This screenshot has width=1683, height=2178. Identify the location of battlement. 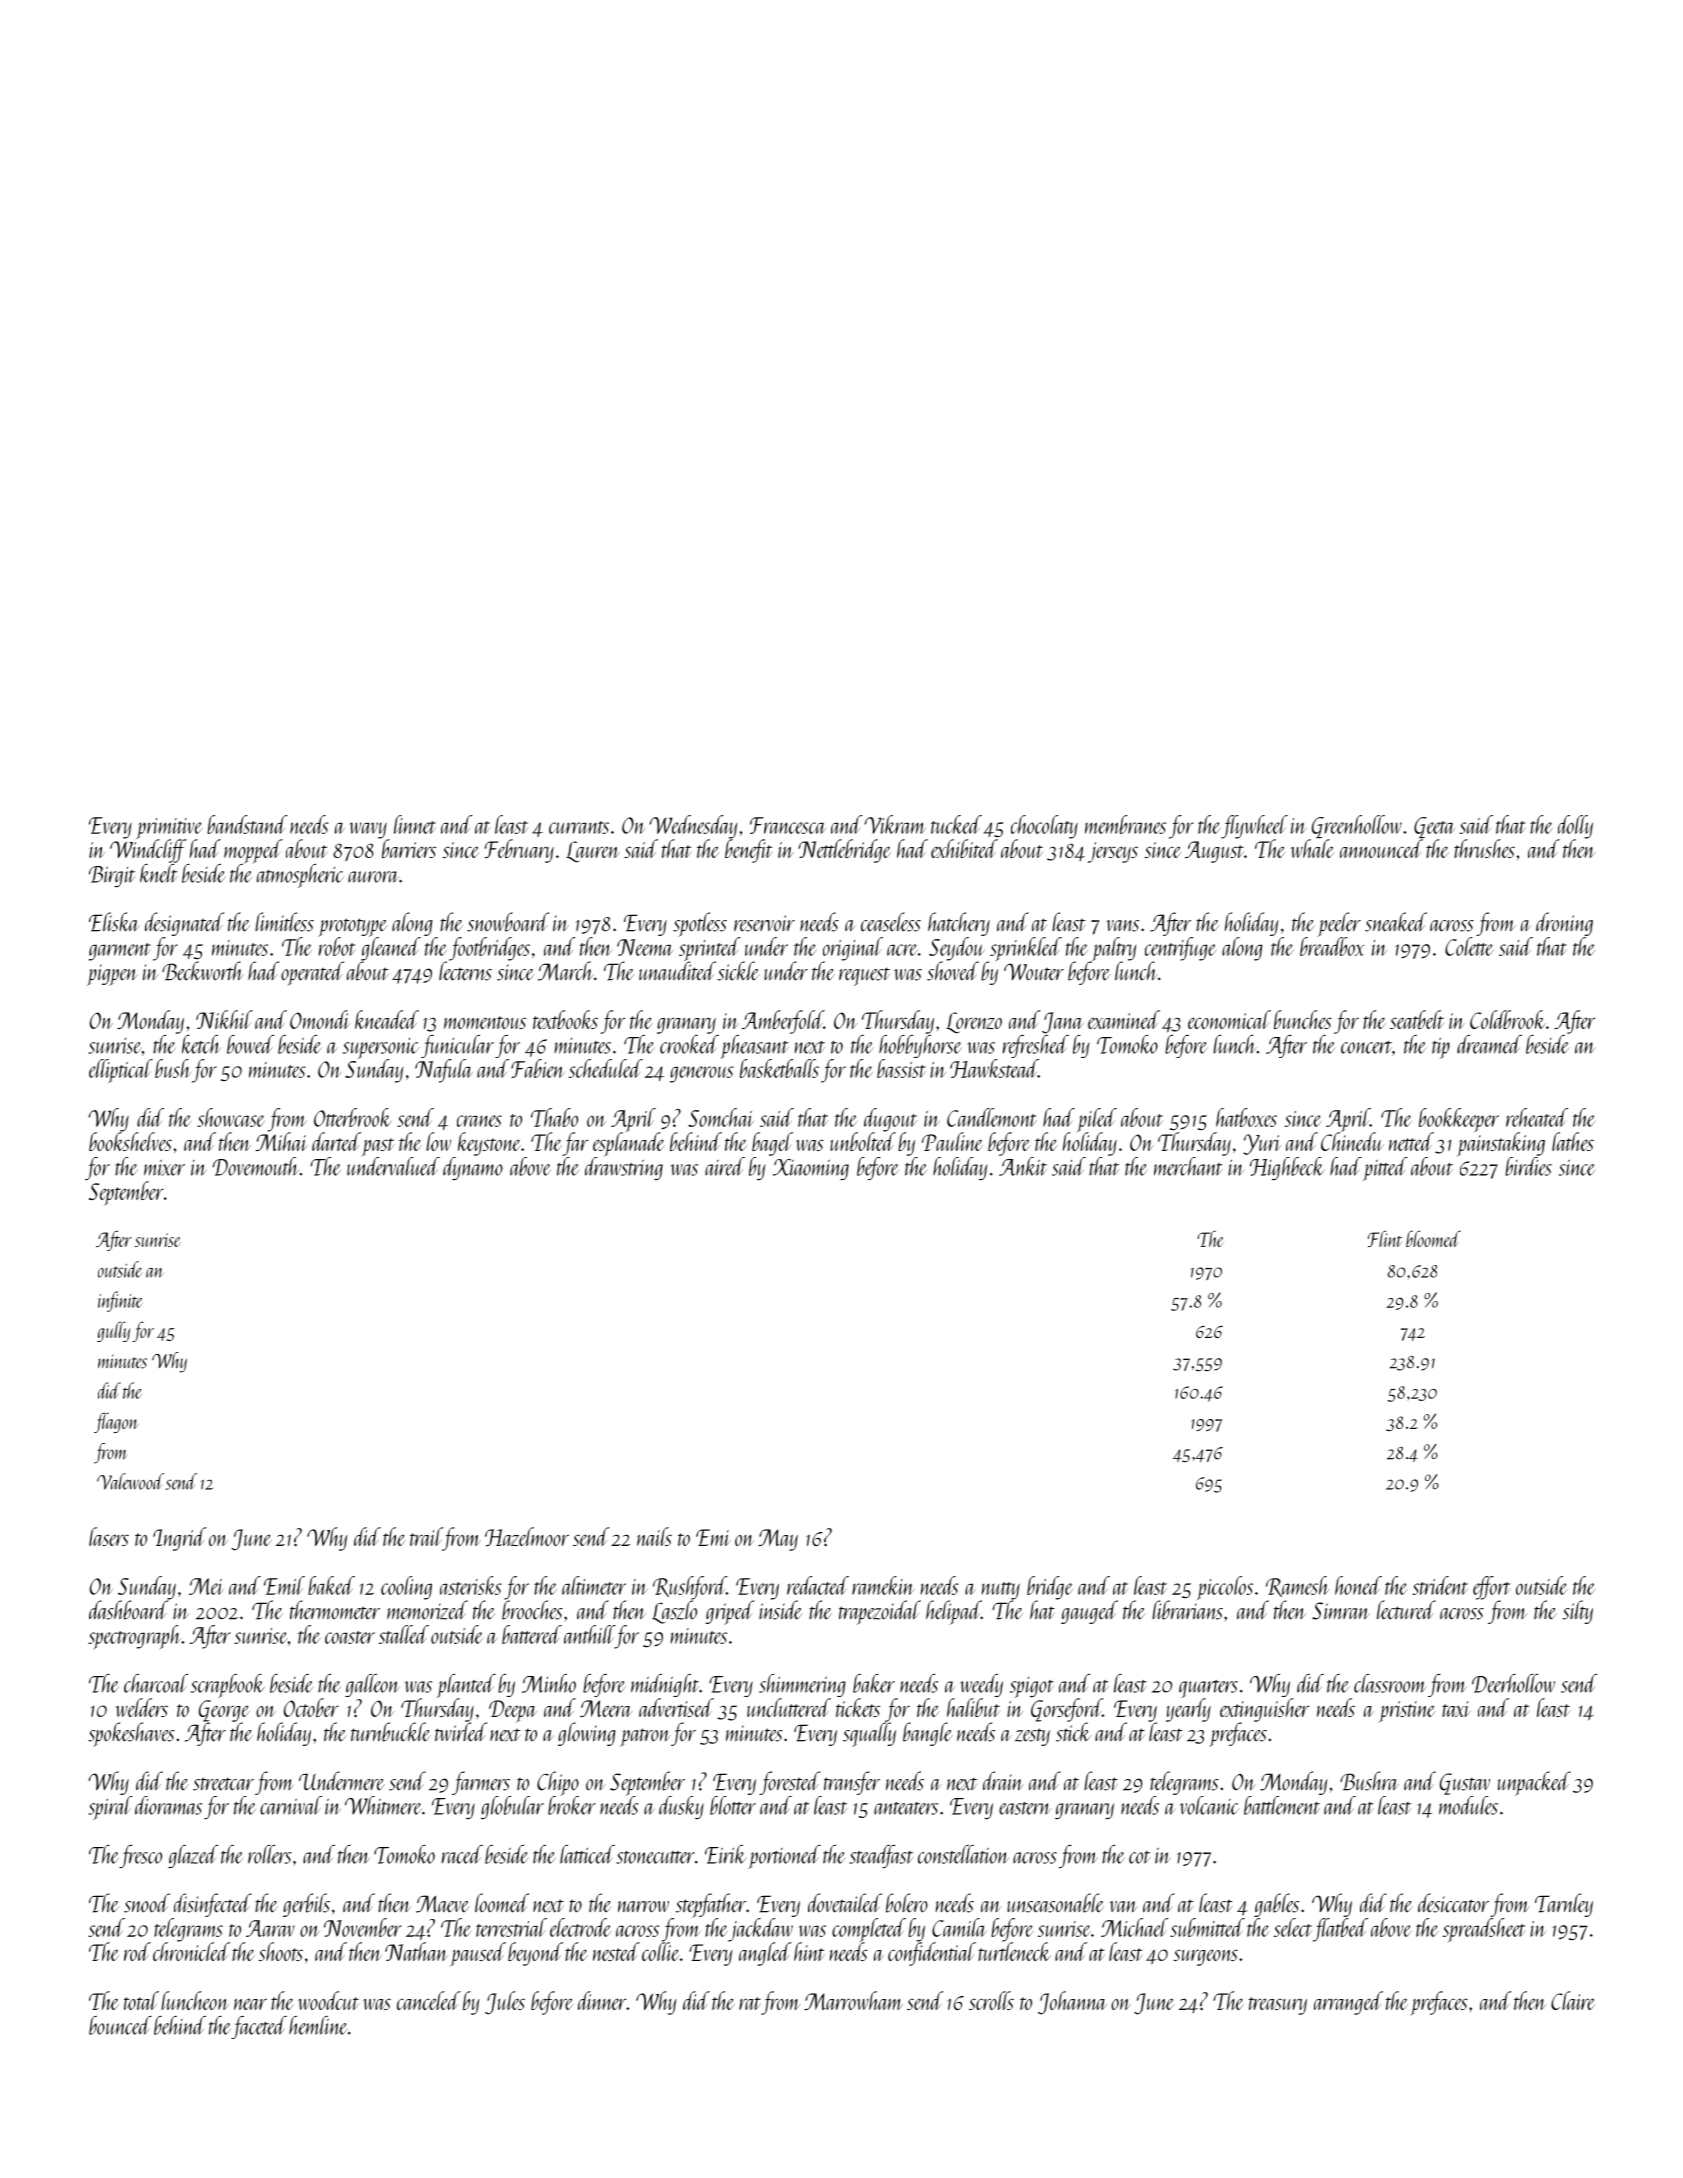
(1282, 1805).
